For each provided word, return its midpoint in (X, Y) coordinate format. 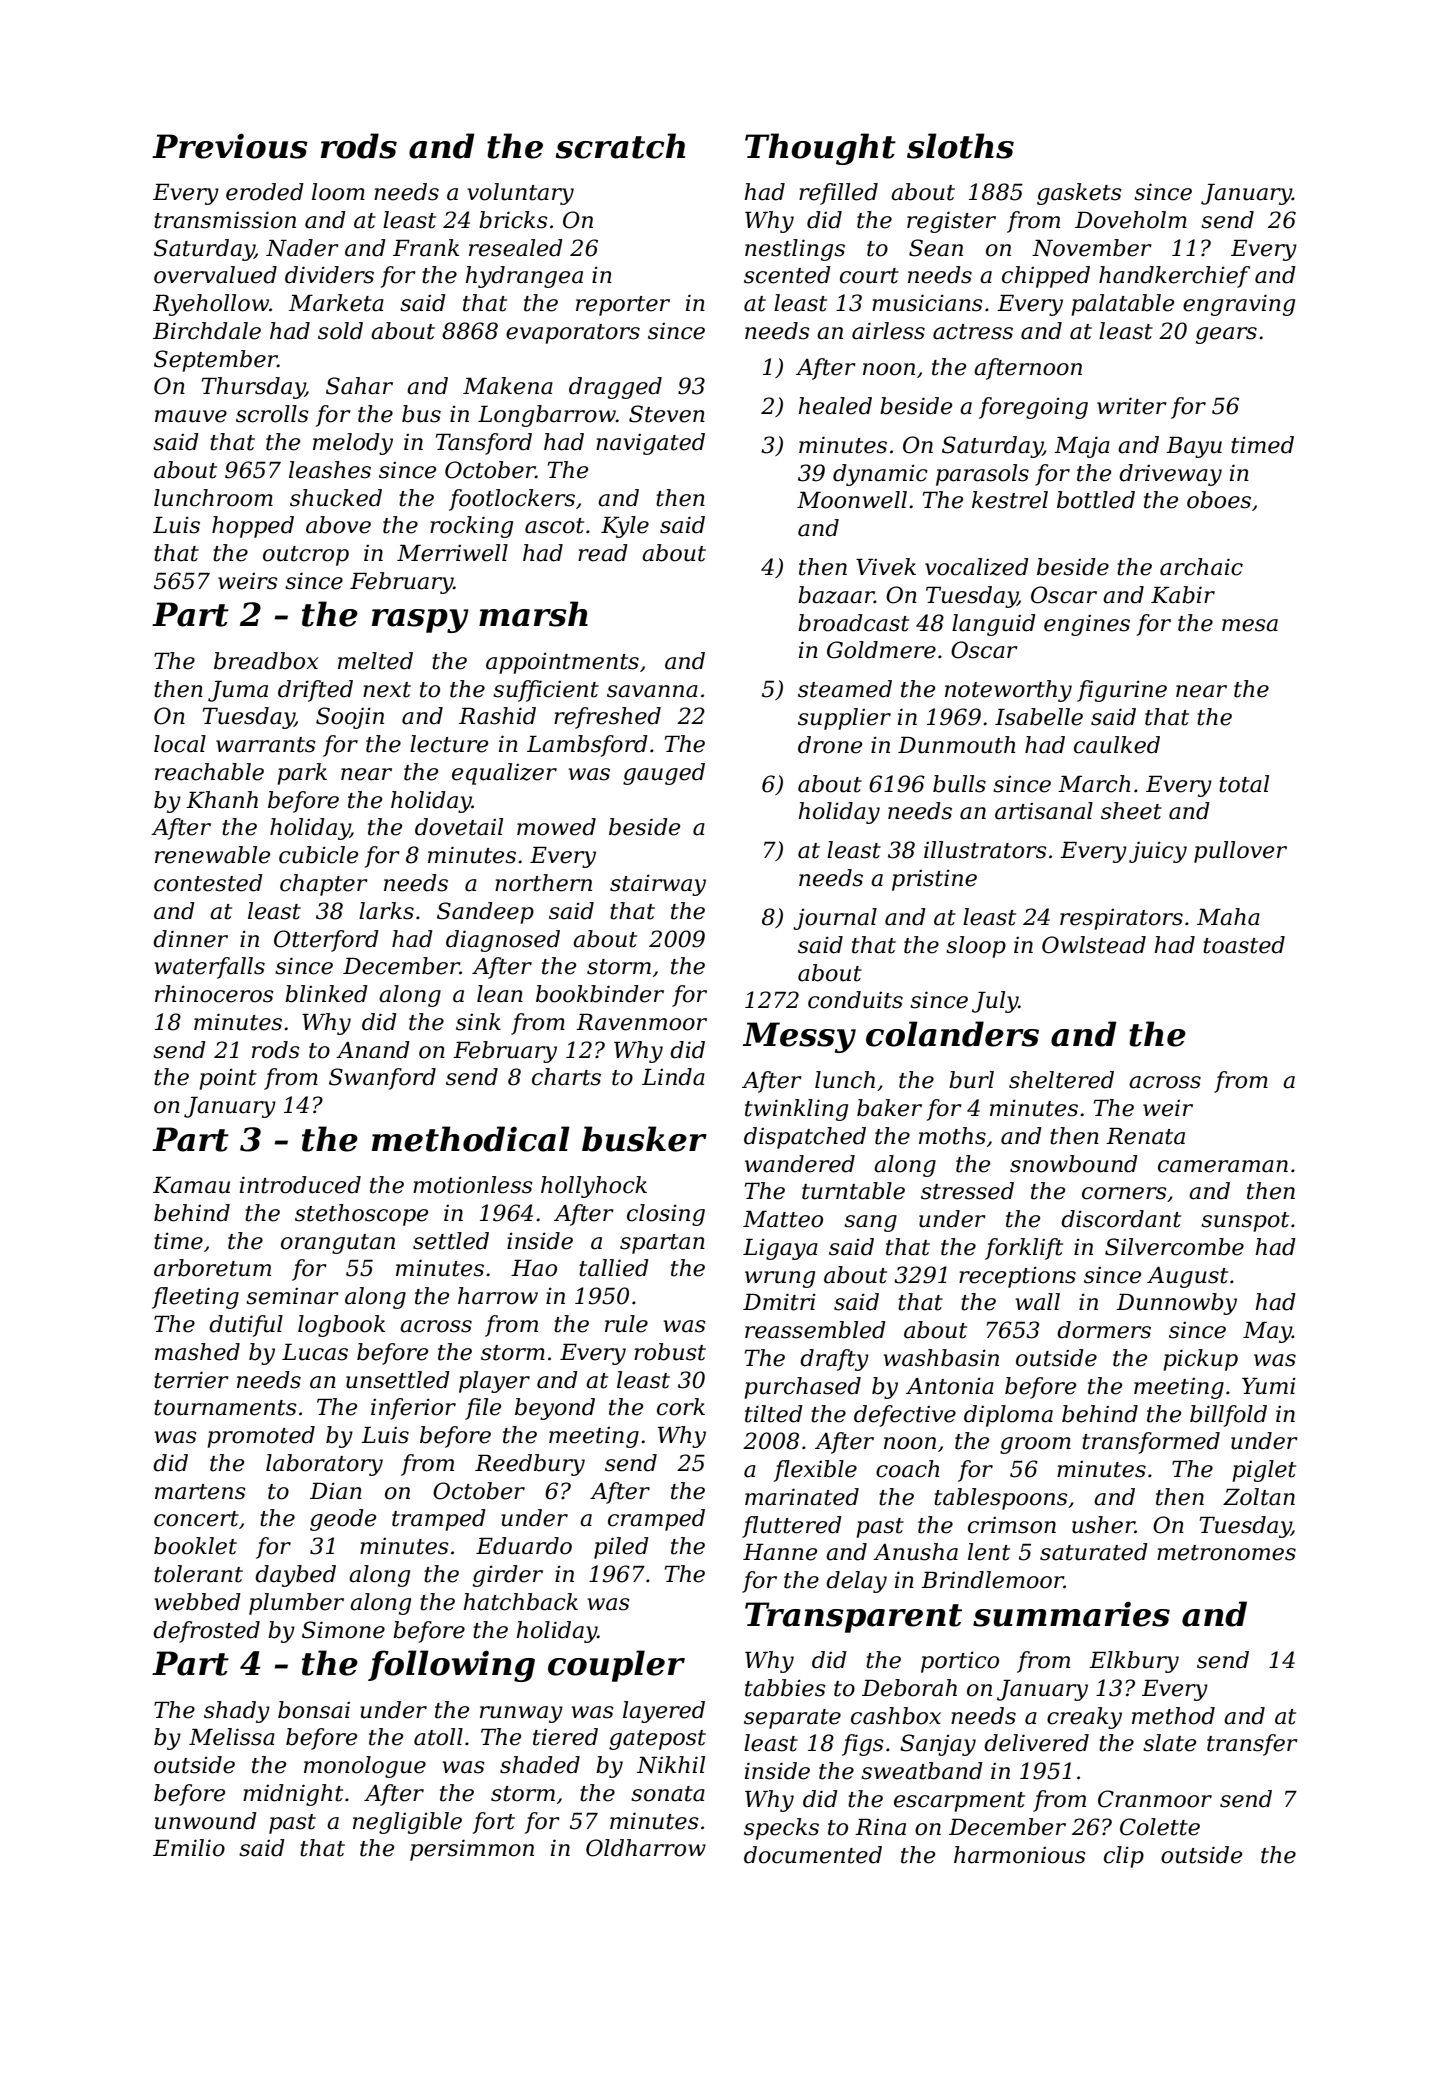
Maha (1228, 917)
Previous (230, 146)
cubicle (318, 855)
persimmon (472, 1850)
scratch (620, 146)
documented (813, 1855)
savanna (652, 691)
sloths (960, 146)
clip (1124, 1857)
